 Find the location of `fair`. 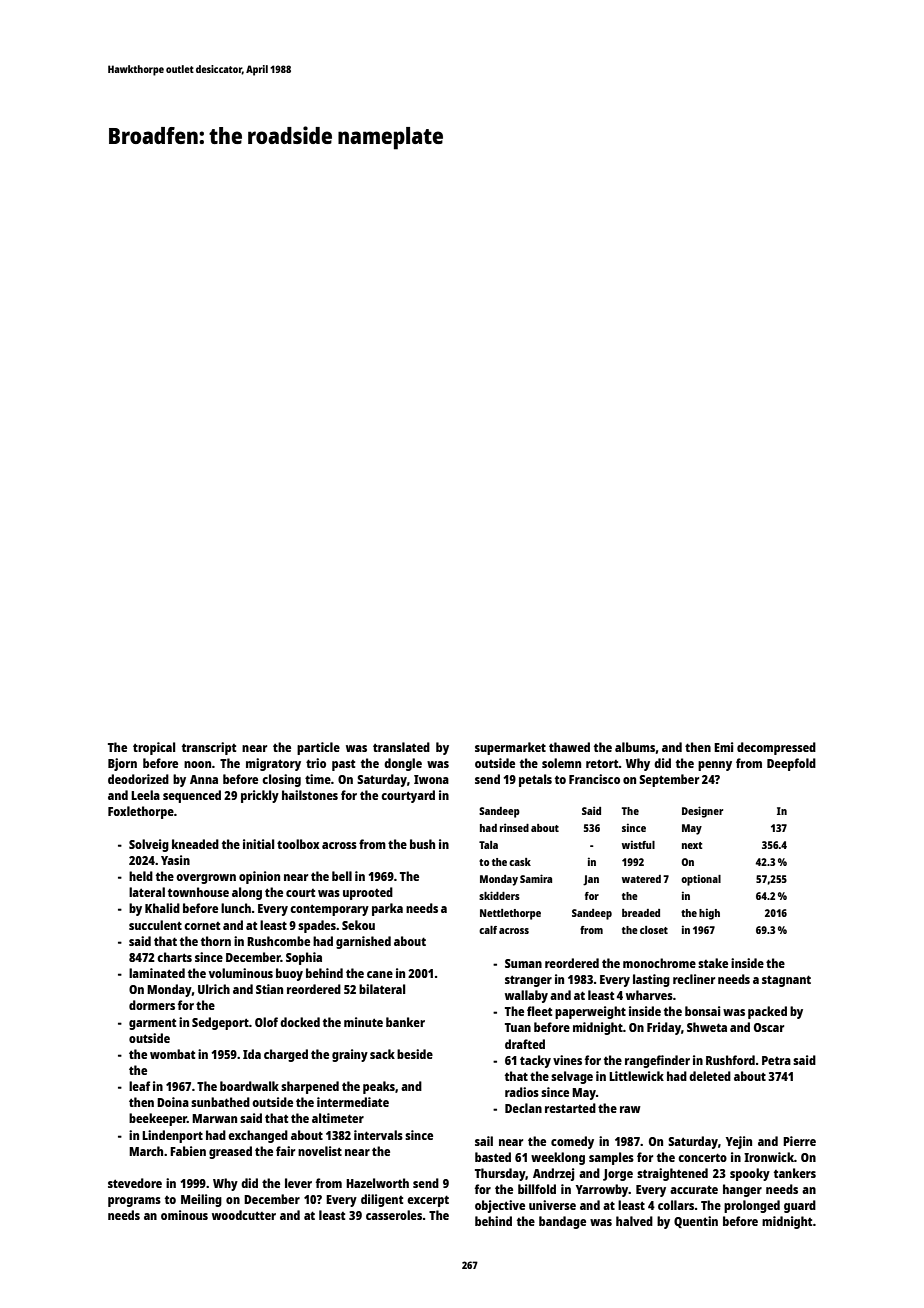

fair is located at coordinates (285, 1151).
